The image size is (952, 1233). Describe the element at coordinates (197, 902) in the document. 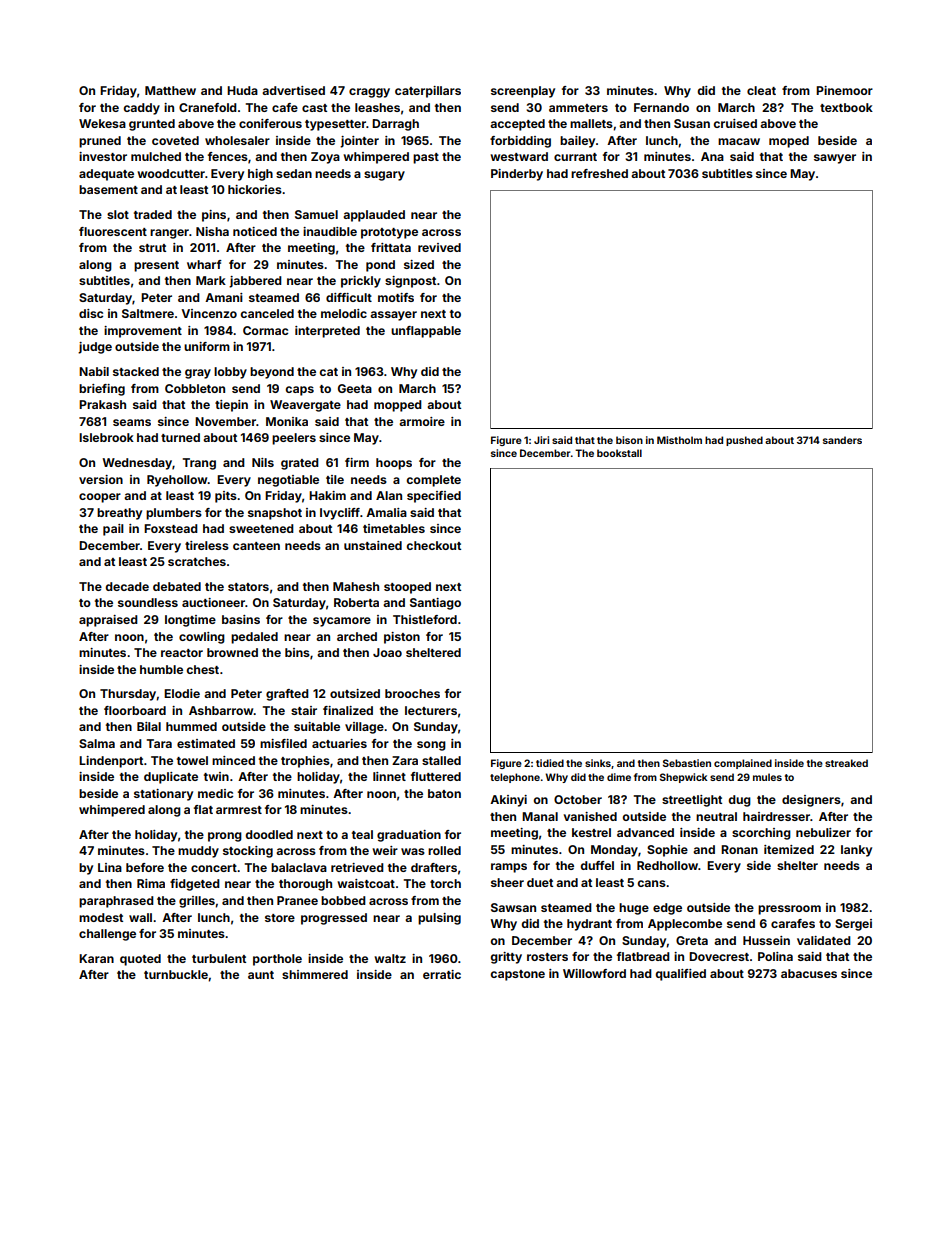

I see `grilles` at that location.
